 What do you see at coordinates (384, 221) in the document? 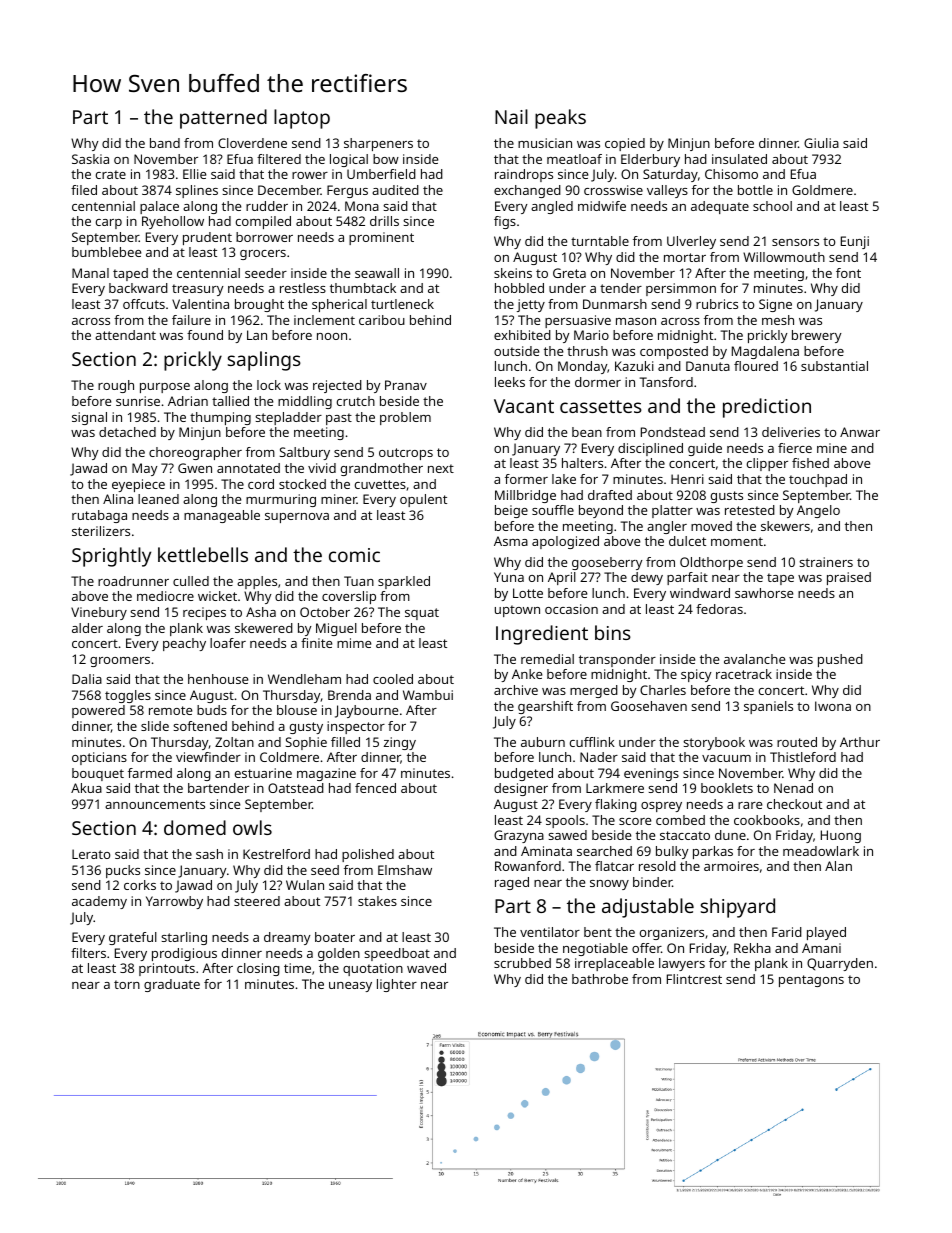
I see `drills` at bounding box center [384, 221].
